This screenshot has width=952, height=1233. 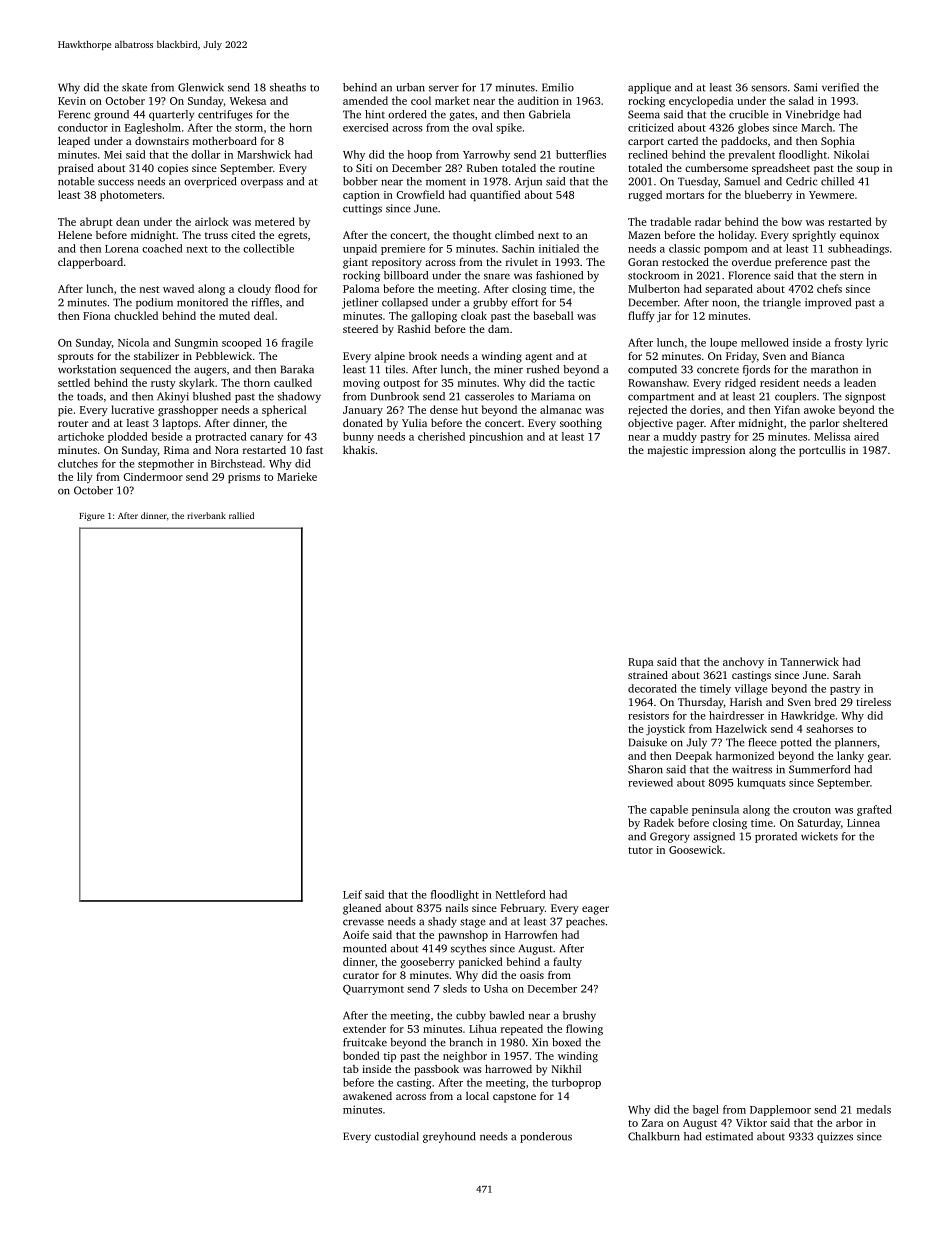 What do you see at coordinates (352, 894) in the screenshot?
I see `Leif` at bounding box center [352, 894].
